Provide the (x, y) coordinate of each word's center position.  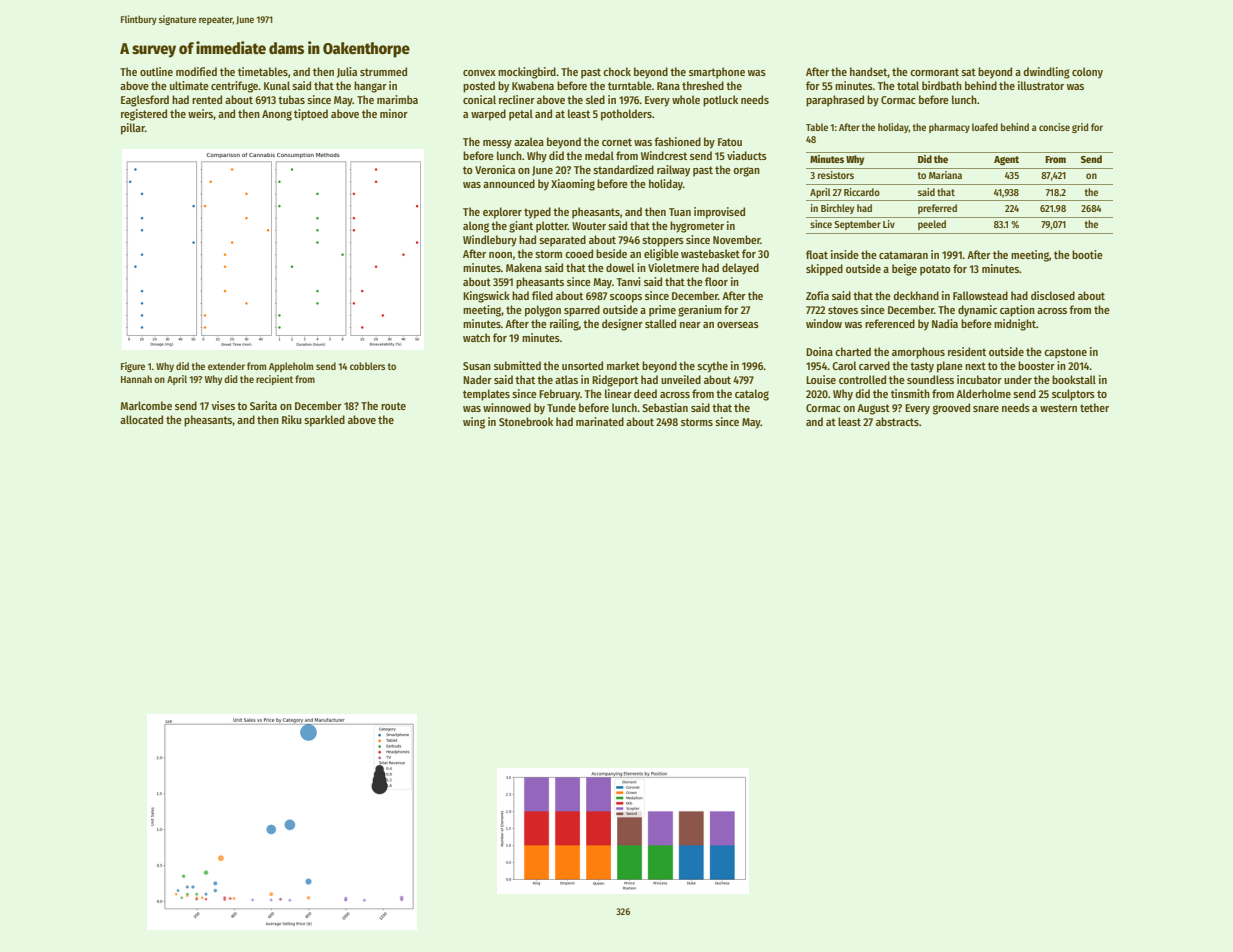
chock (617, 71)
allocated (141, 419)
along (476, 227)
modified (196, 71)
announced (509, 183)
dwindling (1046, 73)
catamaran (903, 255)
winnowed (507, 407)
